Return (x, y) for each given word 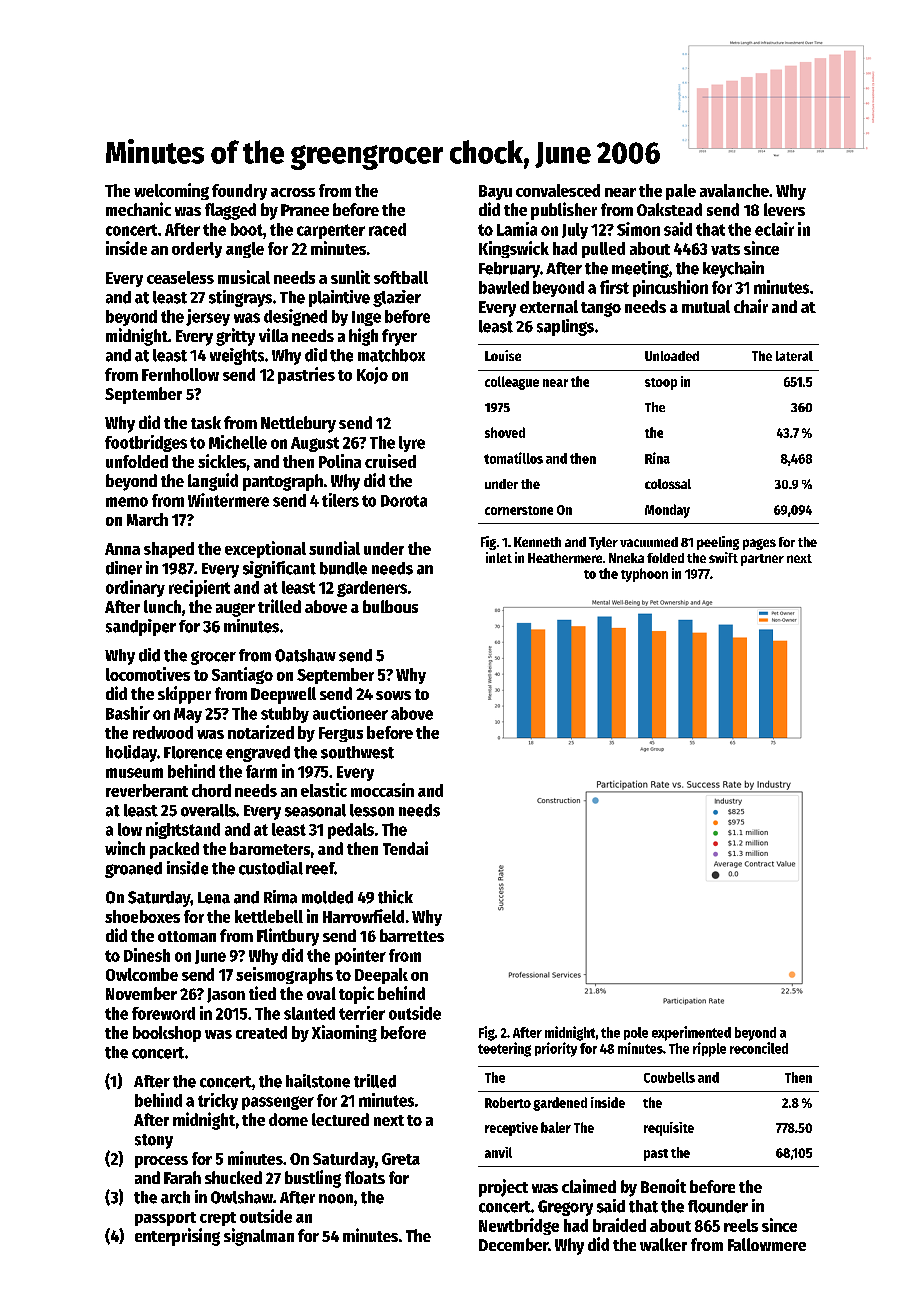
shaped (169, 550)
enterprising (177, 1237)
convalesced (558, 190)
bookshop (167, 1034)
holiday (131, 753)
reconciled (759, 1048)
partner (762, 560)
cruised (390, 461)
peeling (718, 543)
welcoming (171, 191)
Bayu (495, 192)
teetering (504, 1049)
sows (393, 695)
